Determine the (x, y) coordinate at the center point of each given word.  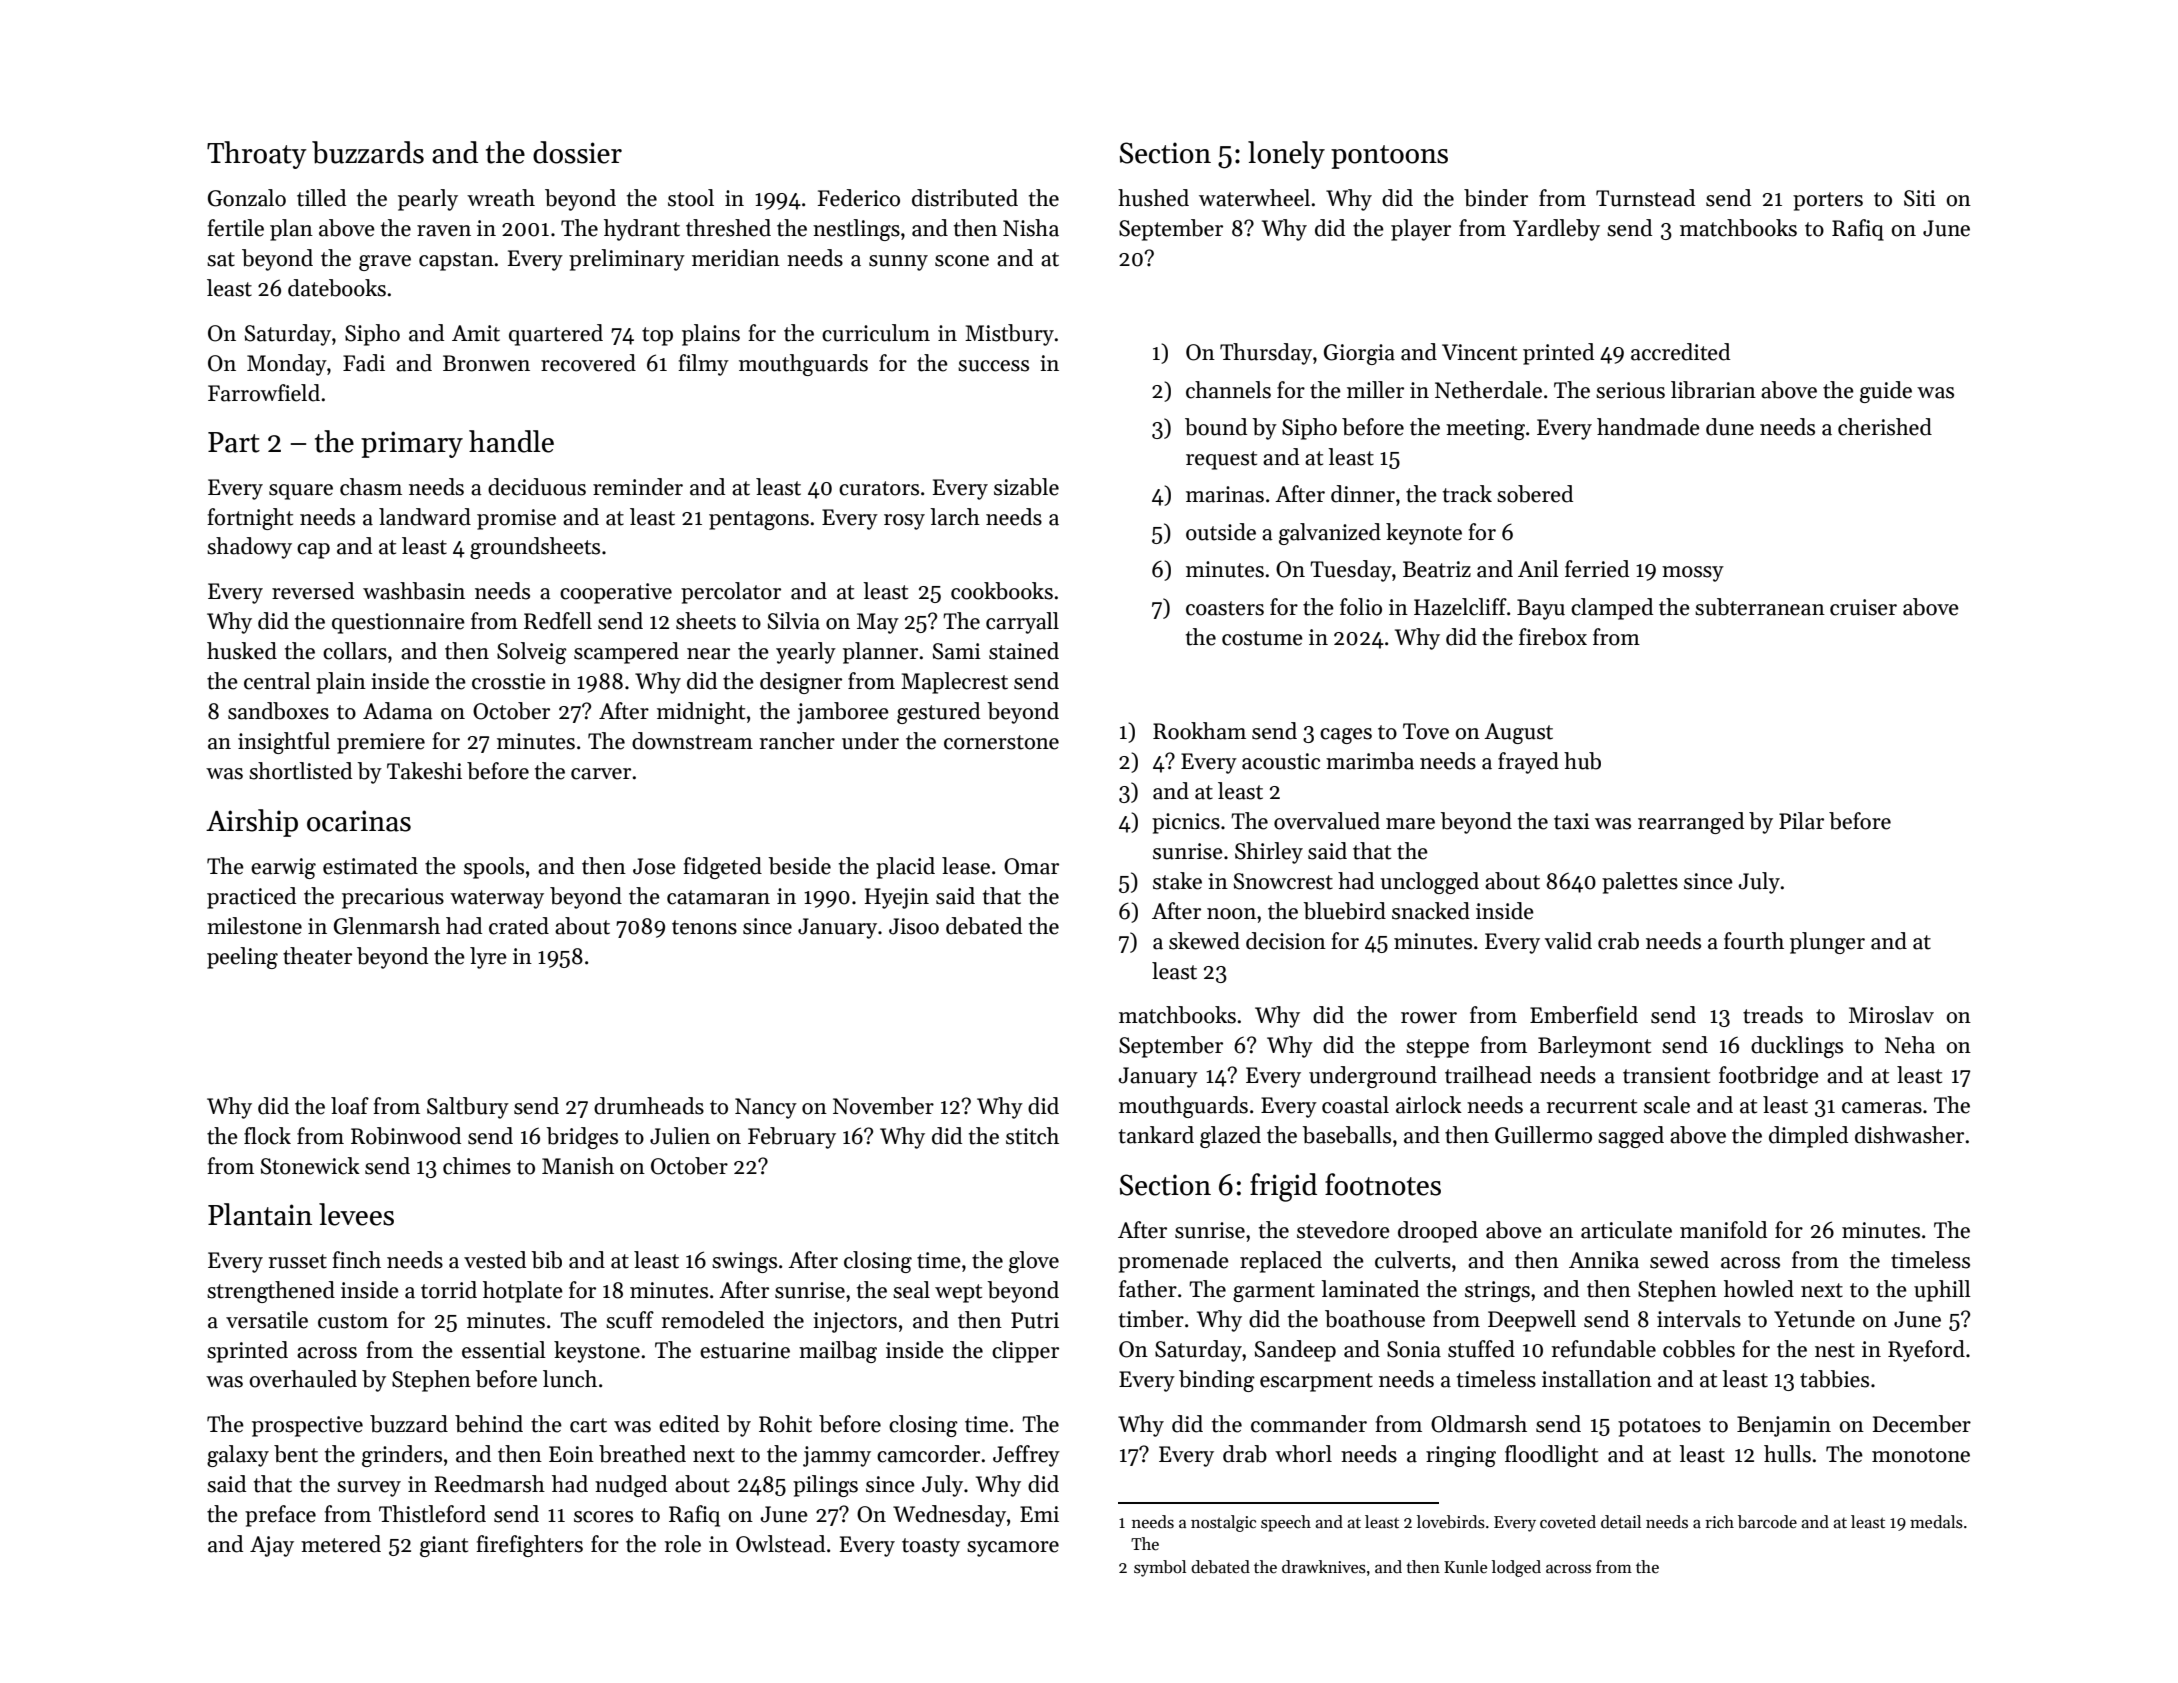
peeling (242, 958)
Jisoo (914, 926)
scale (1667, 1105)
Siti (1920, 198)
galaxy (238, 1456)
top (657, 336)
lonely (1286, 155)
